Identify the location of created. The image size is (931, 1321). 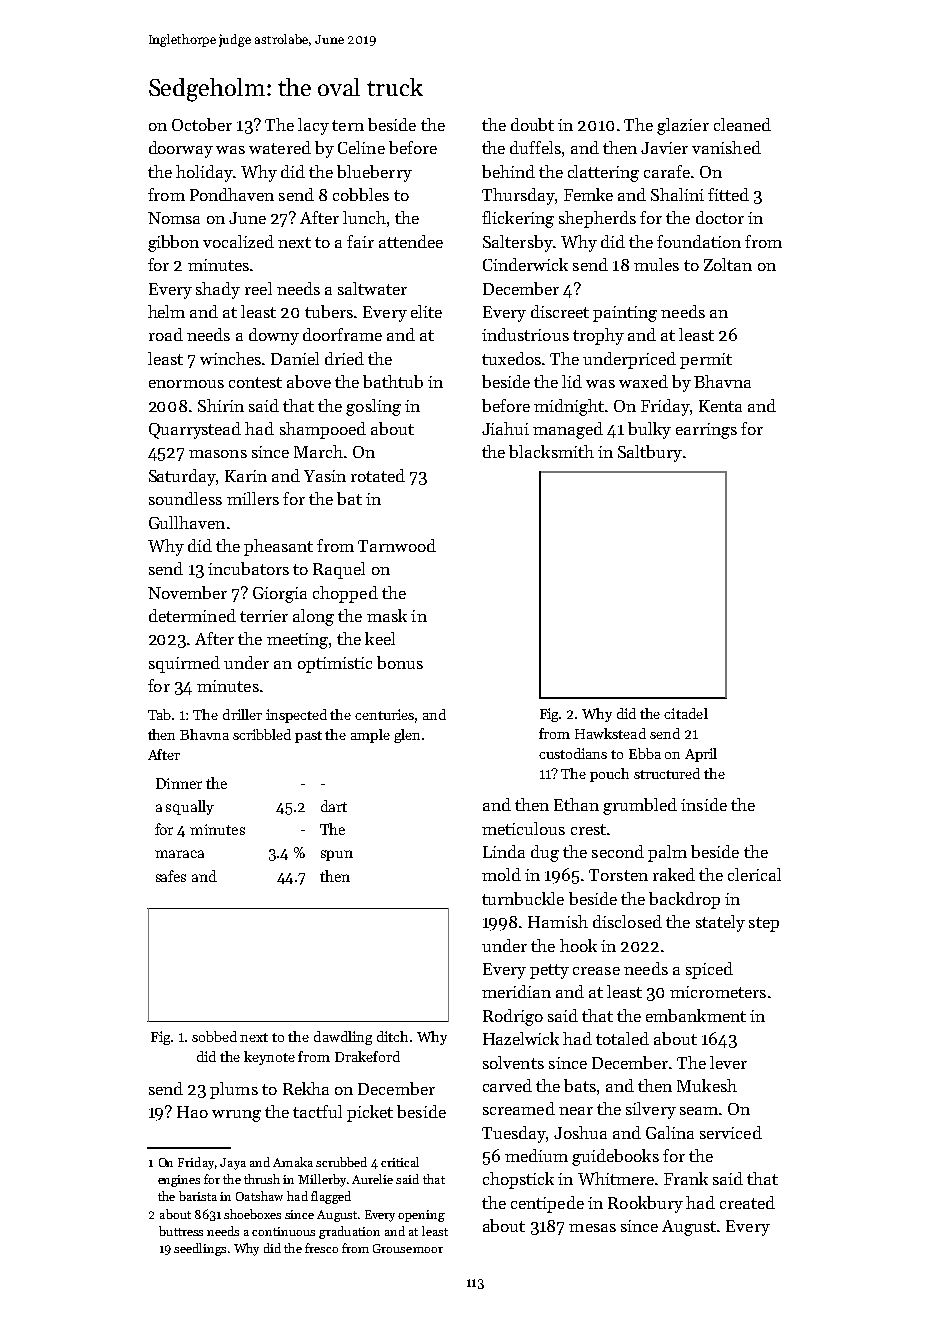
(747, 1202).
